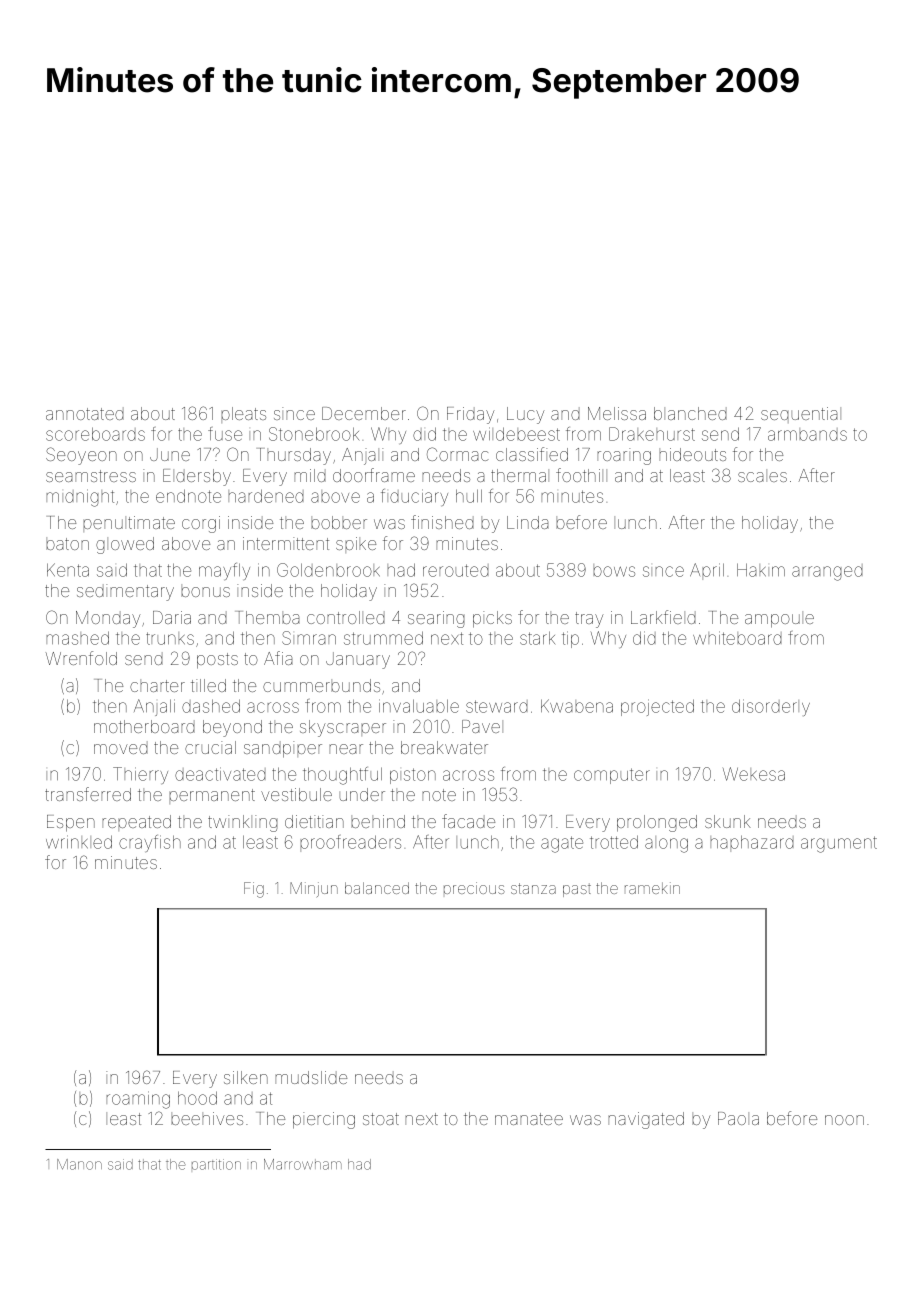 This screenshot has width=924, height=1314. What do you see at coordinates (170, 454) in the screenshot?
I see `June` at bounding box center [170, 454].
